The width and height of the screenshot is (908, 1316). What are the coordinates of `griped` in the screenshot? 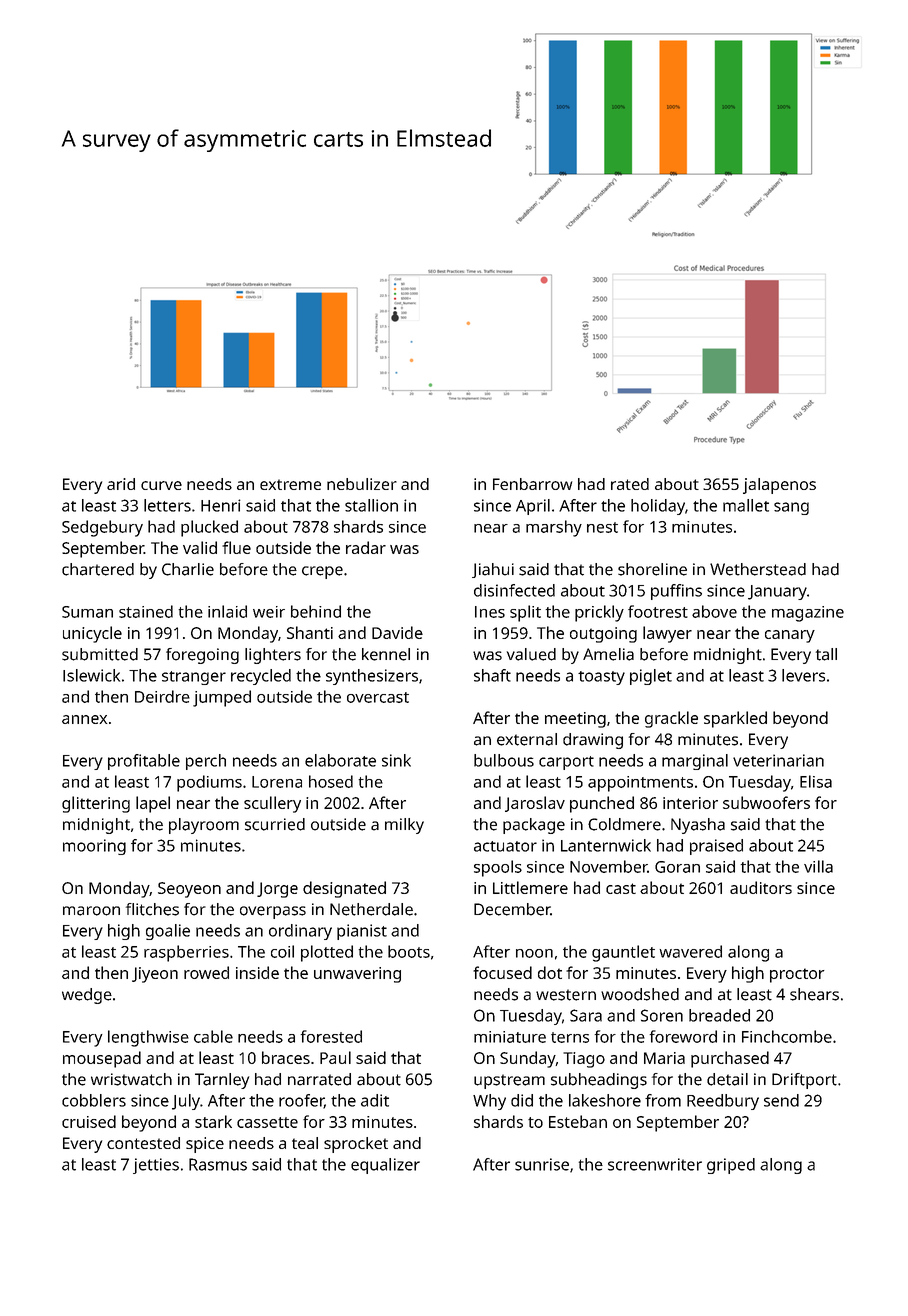 It's located at (731, 1166).
